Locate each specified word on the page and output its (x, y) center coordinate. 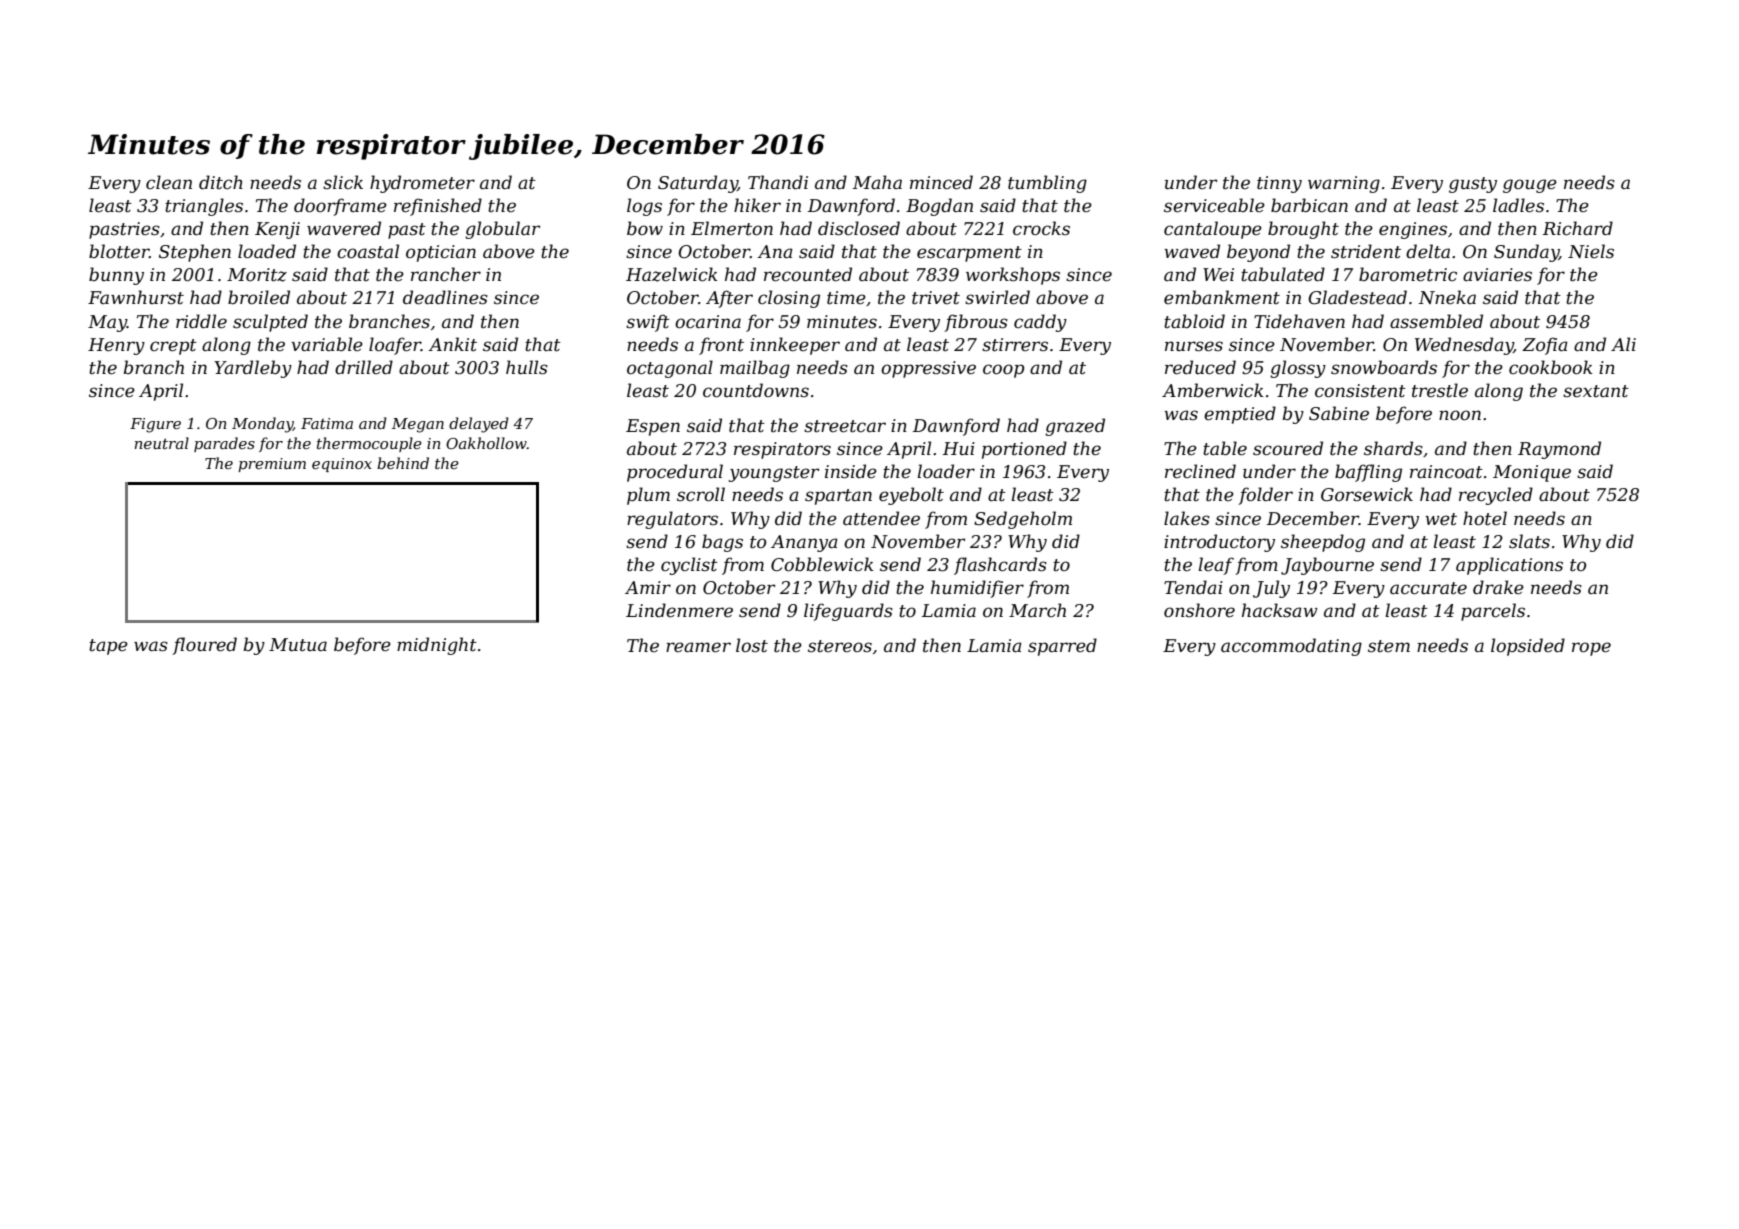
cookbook (1551, 367)
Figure (155, 425)
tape (108, 647)
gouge (1530, 186)
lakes (1187, 518)
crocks (1041, 228)
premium (272, 465)
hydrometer (422, 184)
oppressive (928, 369)
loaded (267, 251)
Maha (877, 182)
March (1037, 610)
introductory (1219, 543)
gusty (1473, 185)
